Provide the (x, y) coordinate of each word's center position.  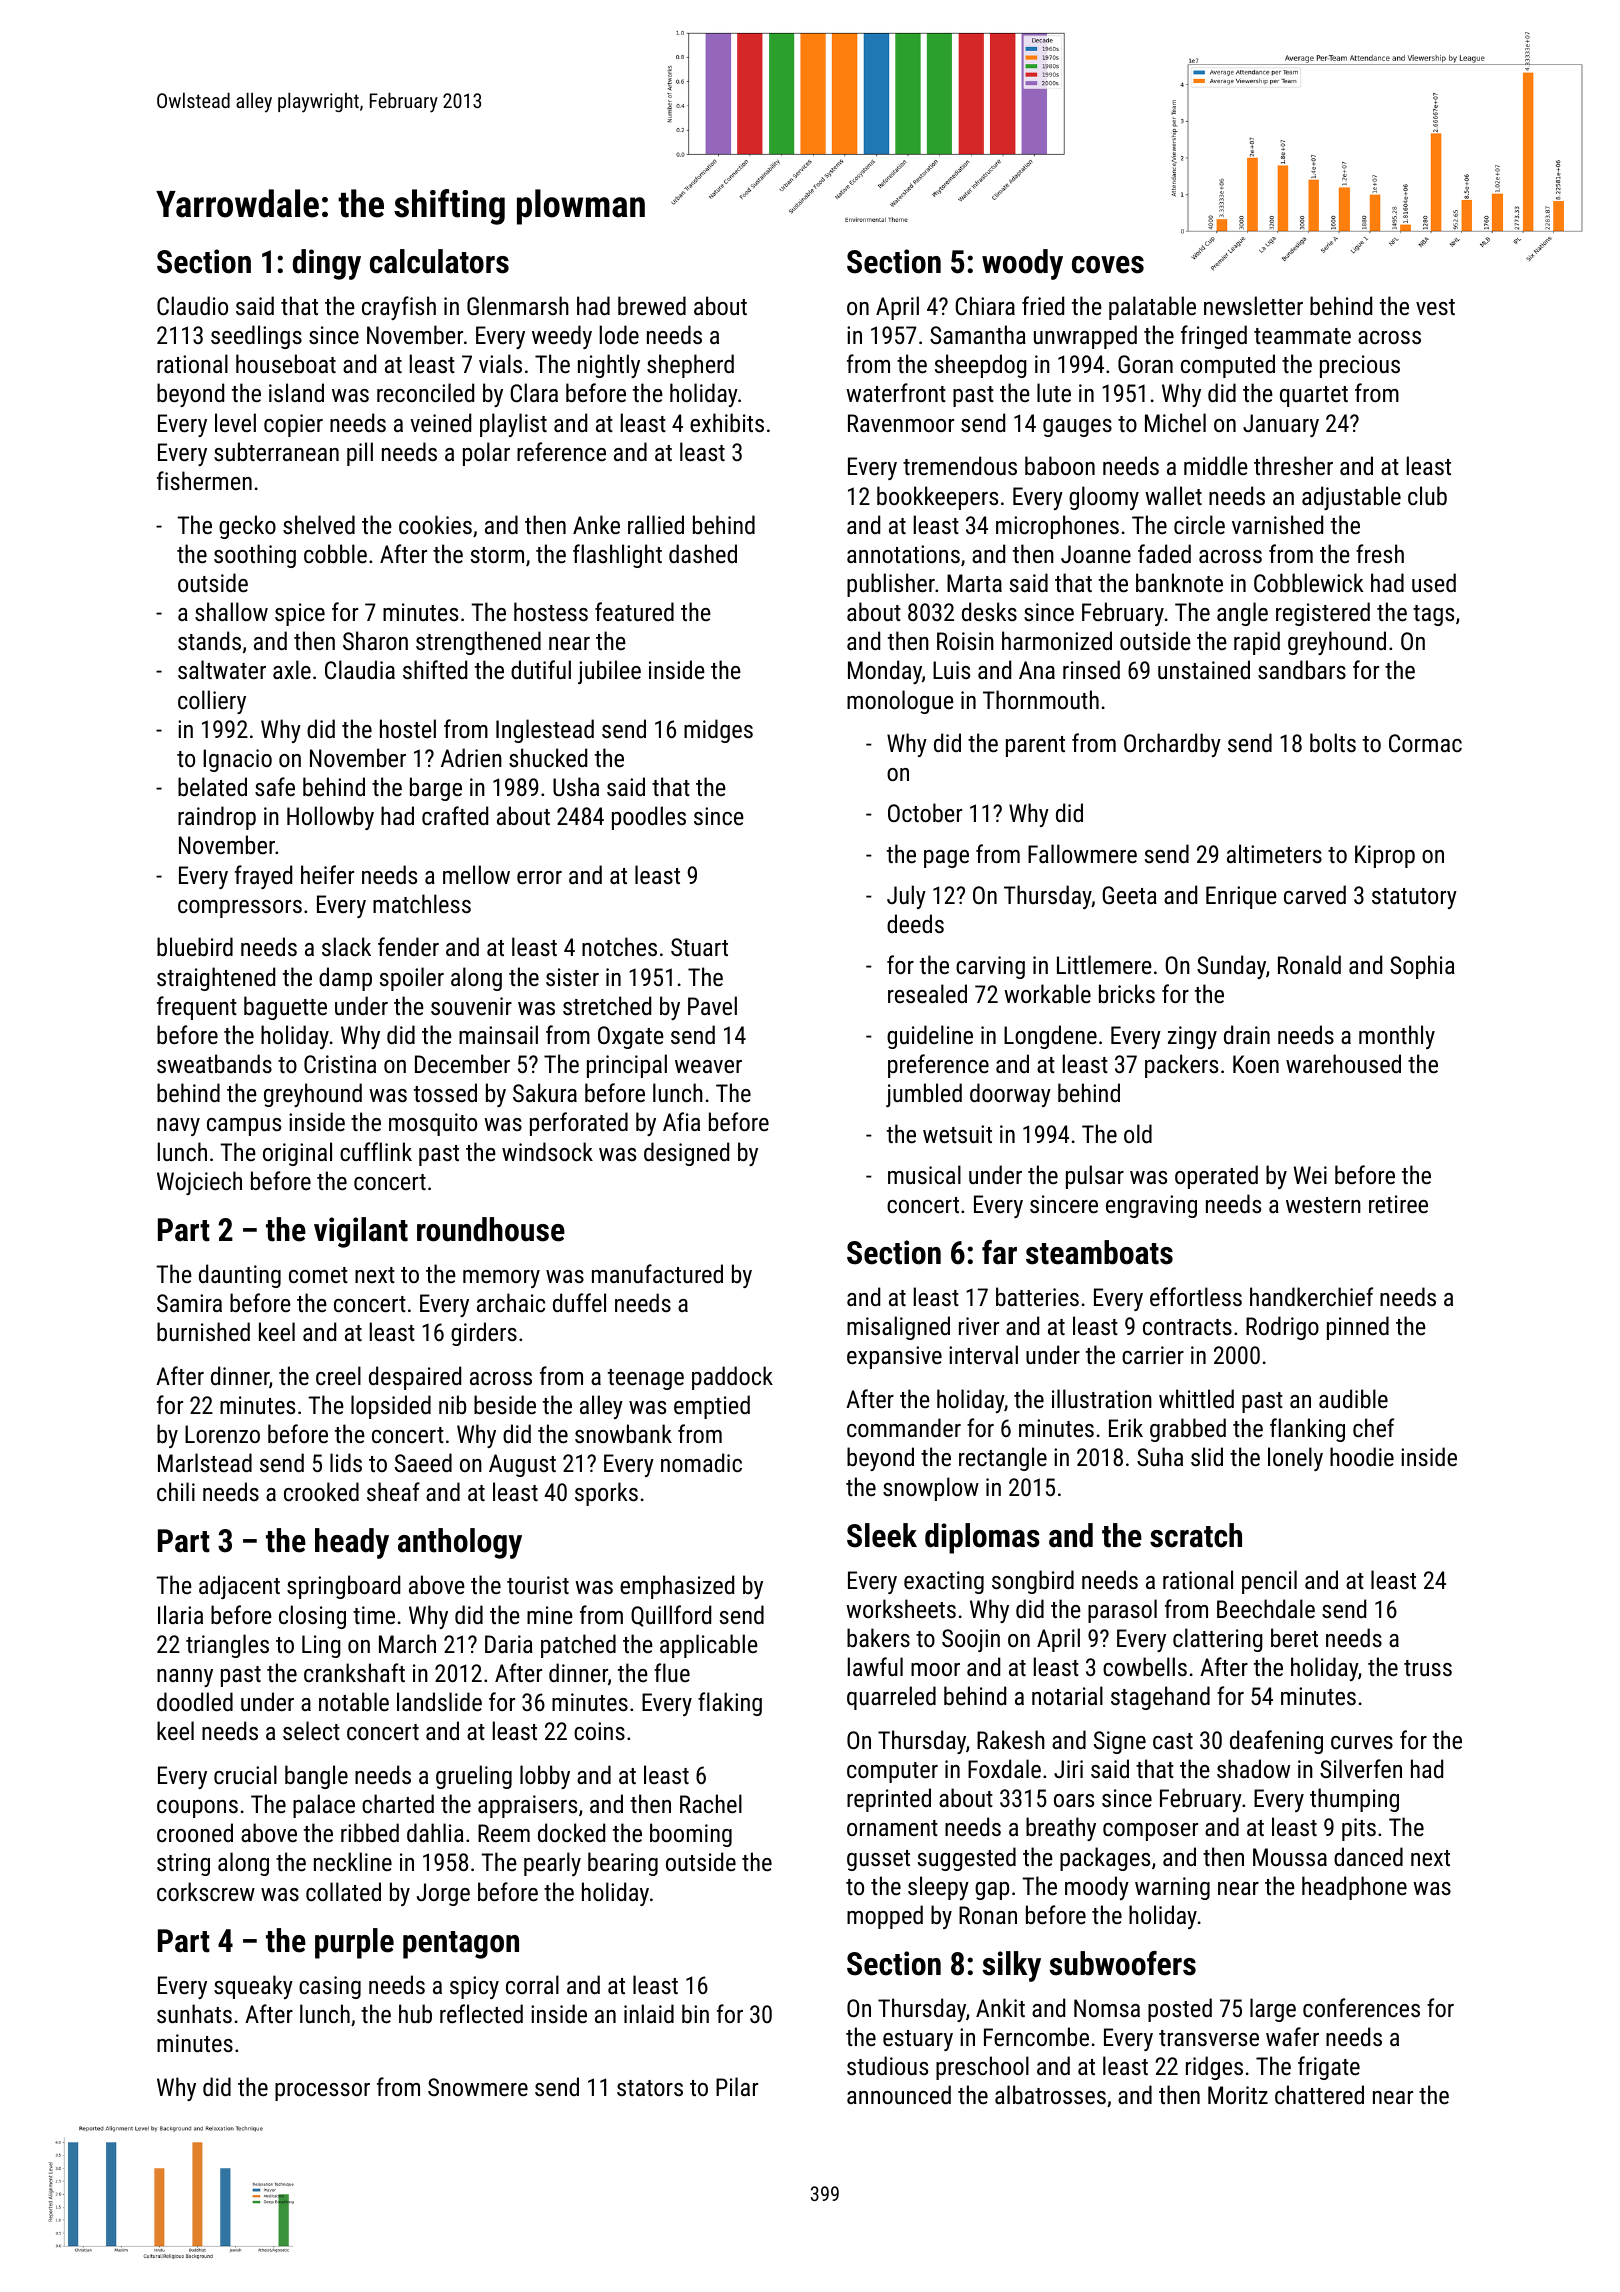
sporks (606, 1494)
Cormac (1425, 743)
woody (1022, 264)
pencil (1269, 1582)
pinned (1358, 1328)
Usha (576, 786)
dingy (327, 264)
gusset (878, 1860)
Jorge (443, 1894)
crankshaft (354, 1672)
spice (300, 614)
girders (484, 1334)
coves (1108, 265)
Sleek (882, 1535)
